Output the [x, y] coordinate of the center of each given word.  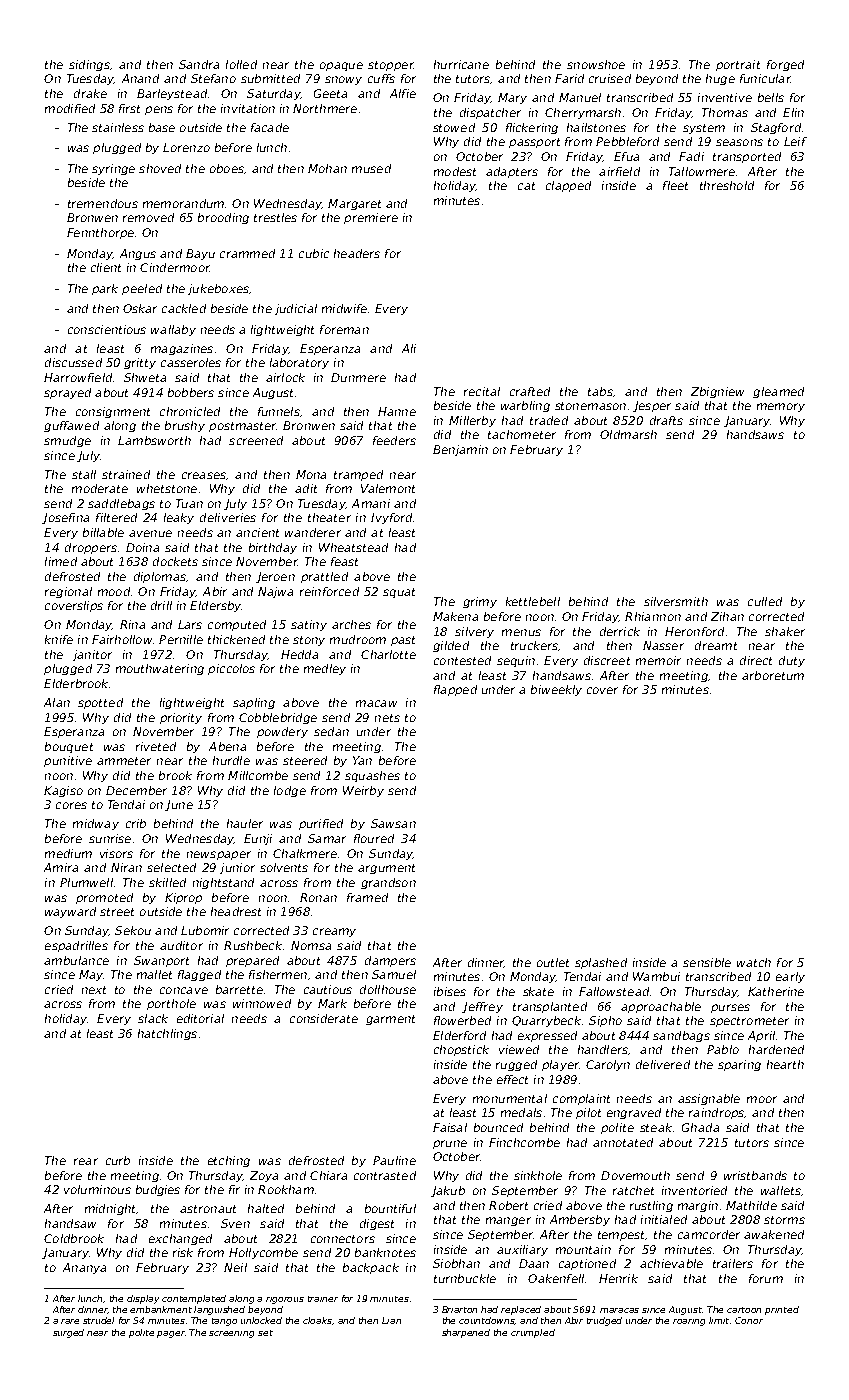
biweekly [556, 690]
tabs [600, 391]
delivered [663, 1064]
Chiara [328, 1175]
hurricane [461, 64]
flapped [455, 690]
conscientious [107, 329]
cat [526, 186]
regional [68, 592]
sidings [89, 65]
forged [785, 65]
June [179, 805]
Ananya [84, 1268]
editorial [200, 1018]
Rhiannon [653, 616]
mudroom [358, 639]
